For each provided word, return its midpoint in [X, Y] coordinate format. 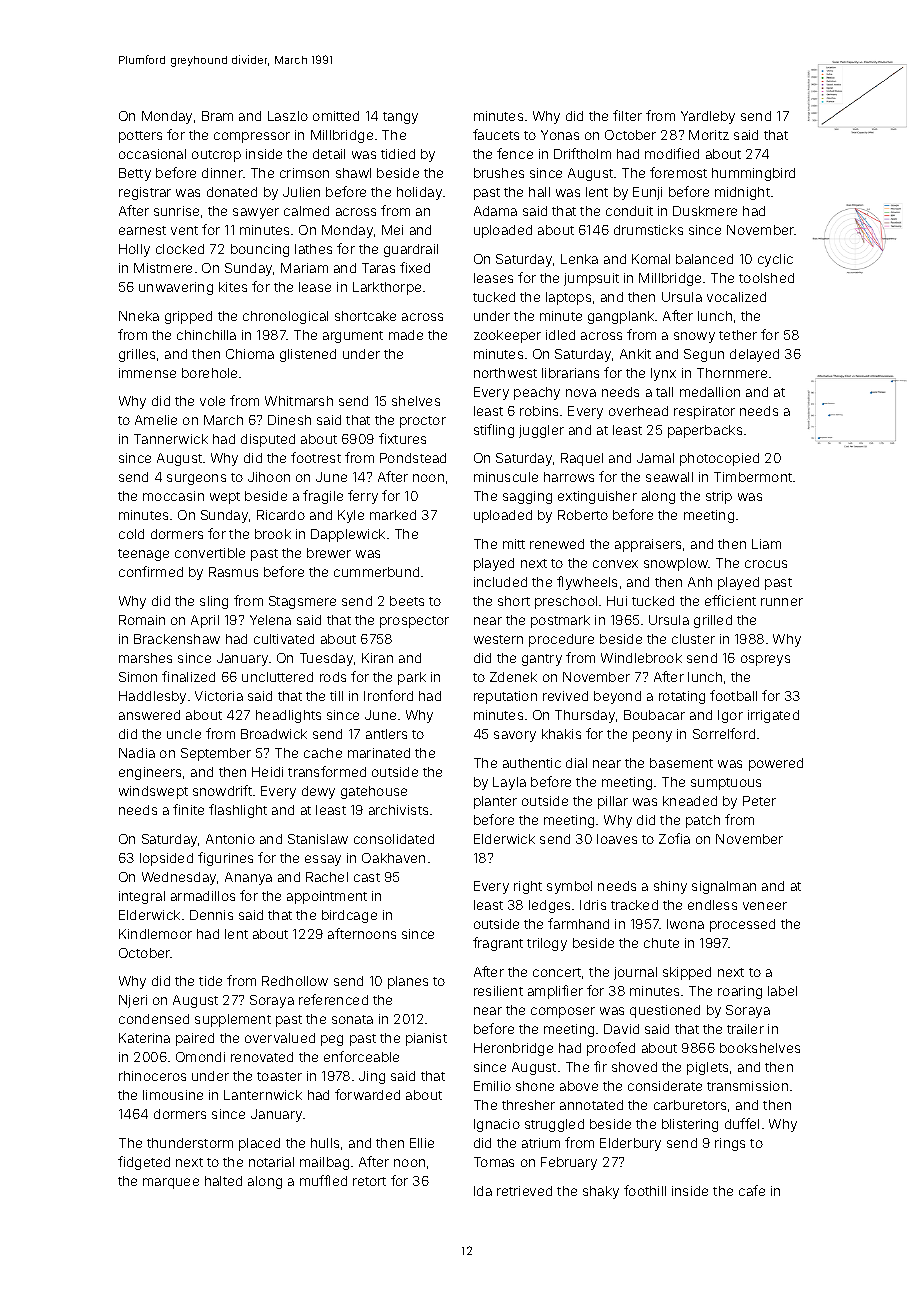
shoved [634, 1067]
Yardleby [708, 117]
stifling [494, 431]
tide [210, 981]
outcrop [216, 156]
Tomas [494, 1162]
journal [635, 973]
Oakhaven [393, 858]
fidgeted [144, 1163]
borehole [209, 373]
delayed [754, 355]
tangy [400, 118]
